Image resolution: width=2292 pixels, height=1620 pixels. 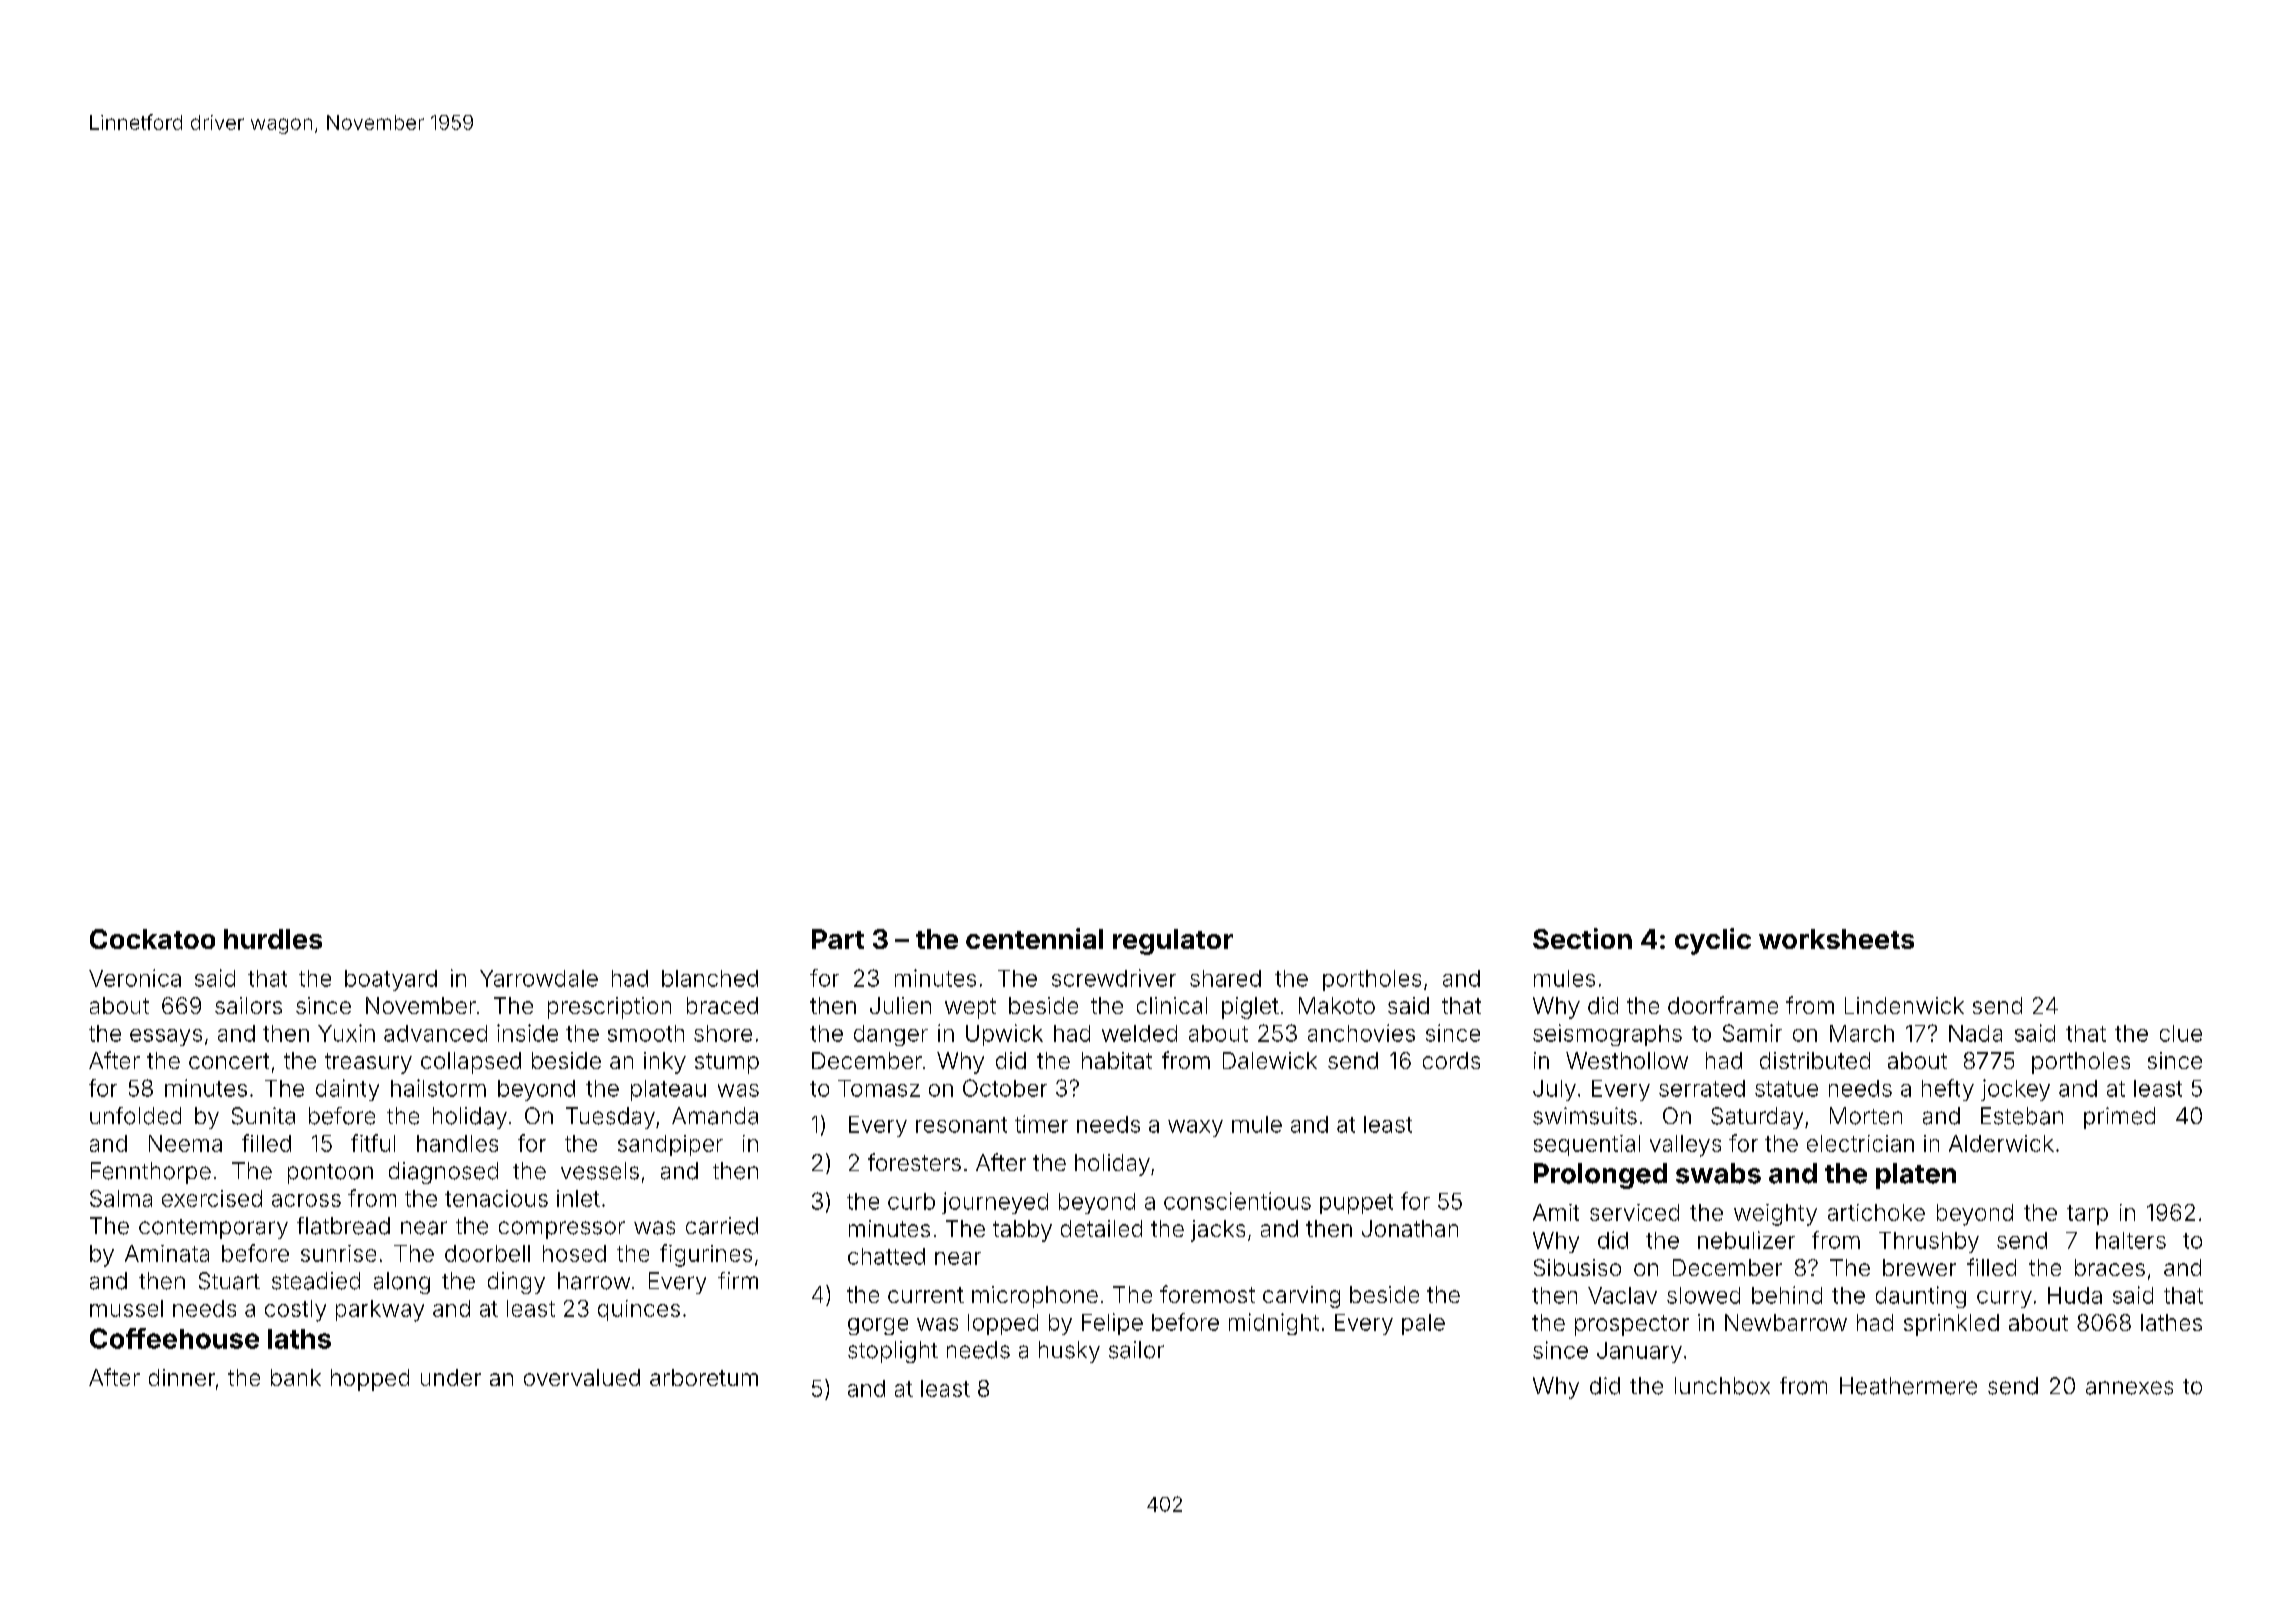 I want to click on stump, so click(x=727, y=1063).
